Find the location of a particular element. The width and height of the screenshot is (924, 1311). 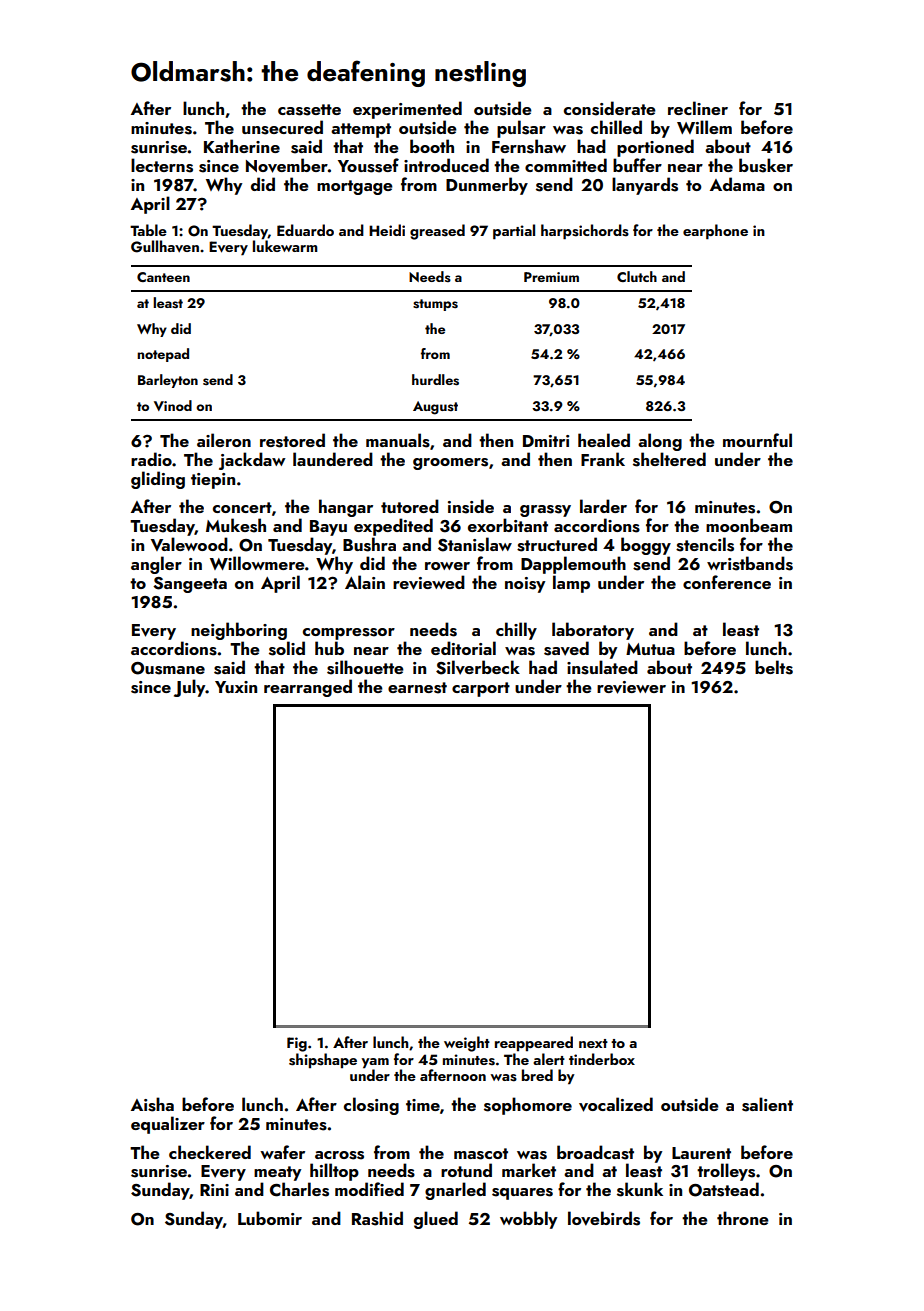

solid is located at coordinates (287, 648).
